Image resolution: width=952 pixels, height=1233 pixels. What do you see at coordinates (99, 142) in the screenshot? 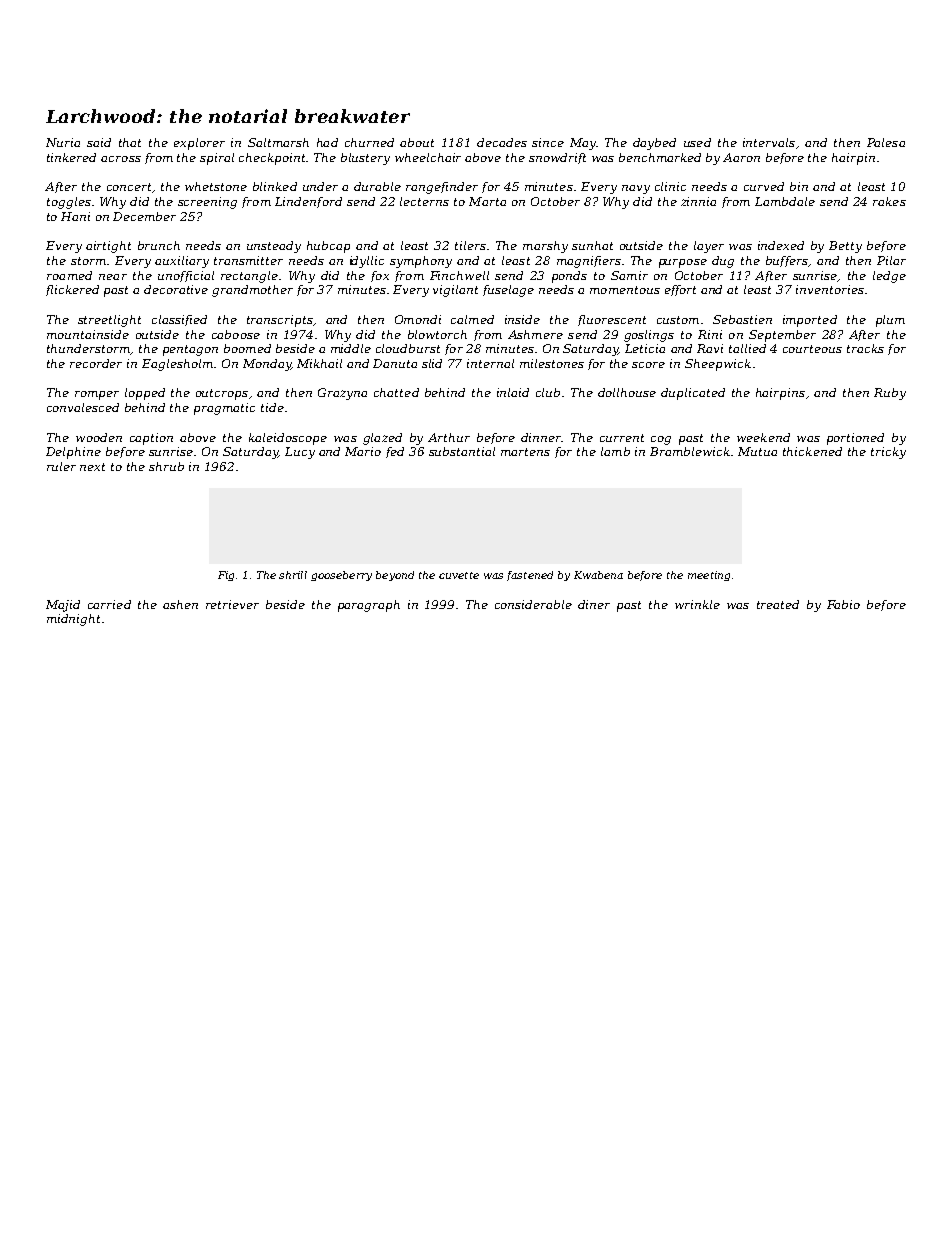
I see `said` at bounding box center [99, 142].
